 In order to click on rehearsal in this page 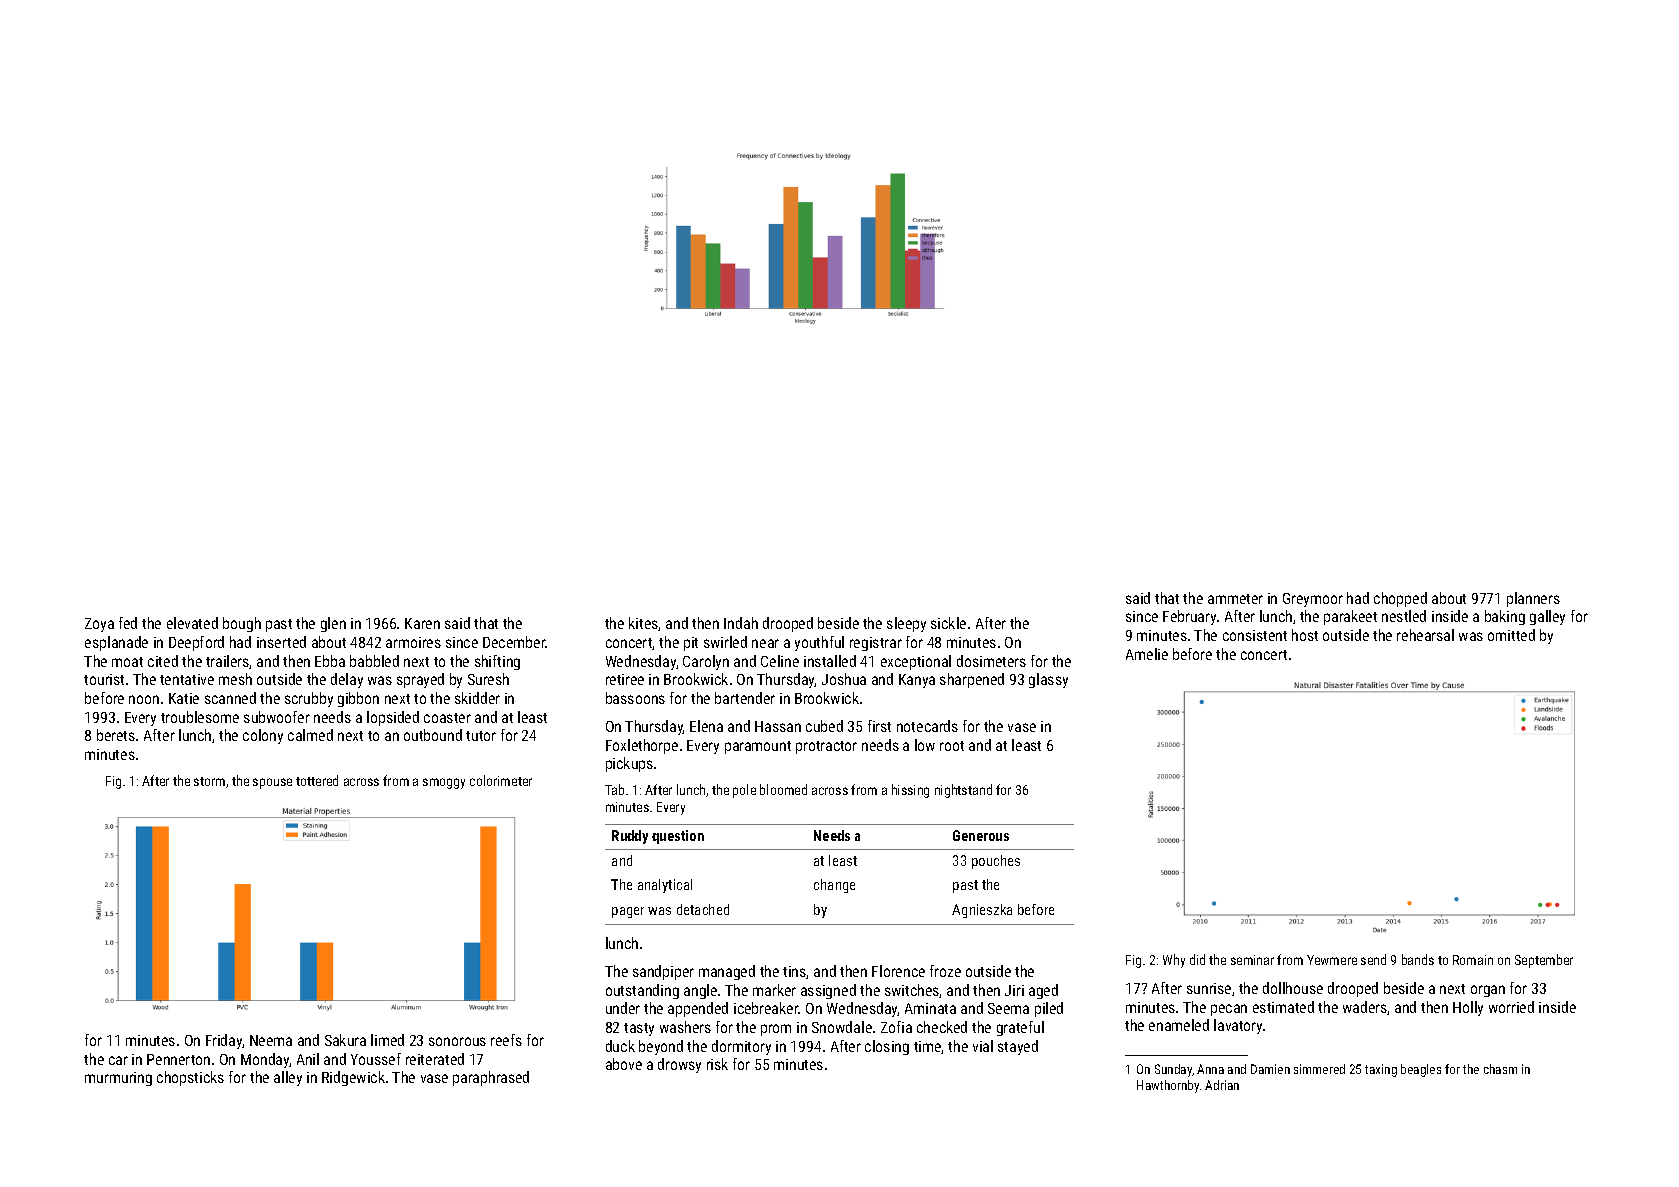, I will do `click(1425, 635)`.
